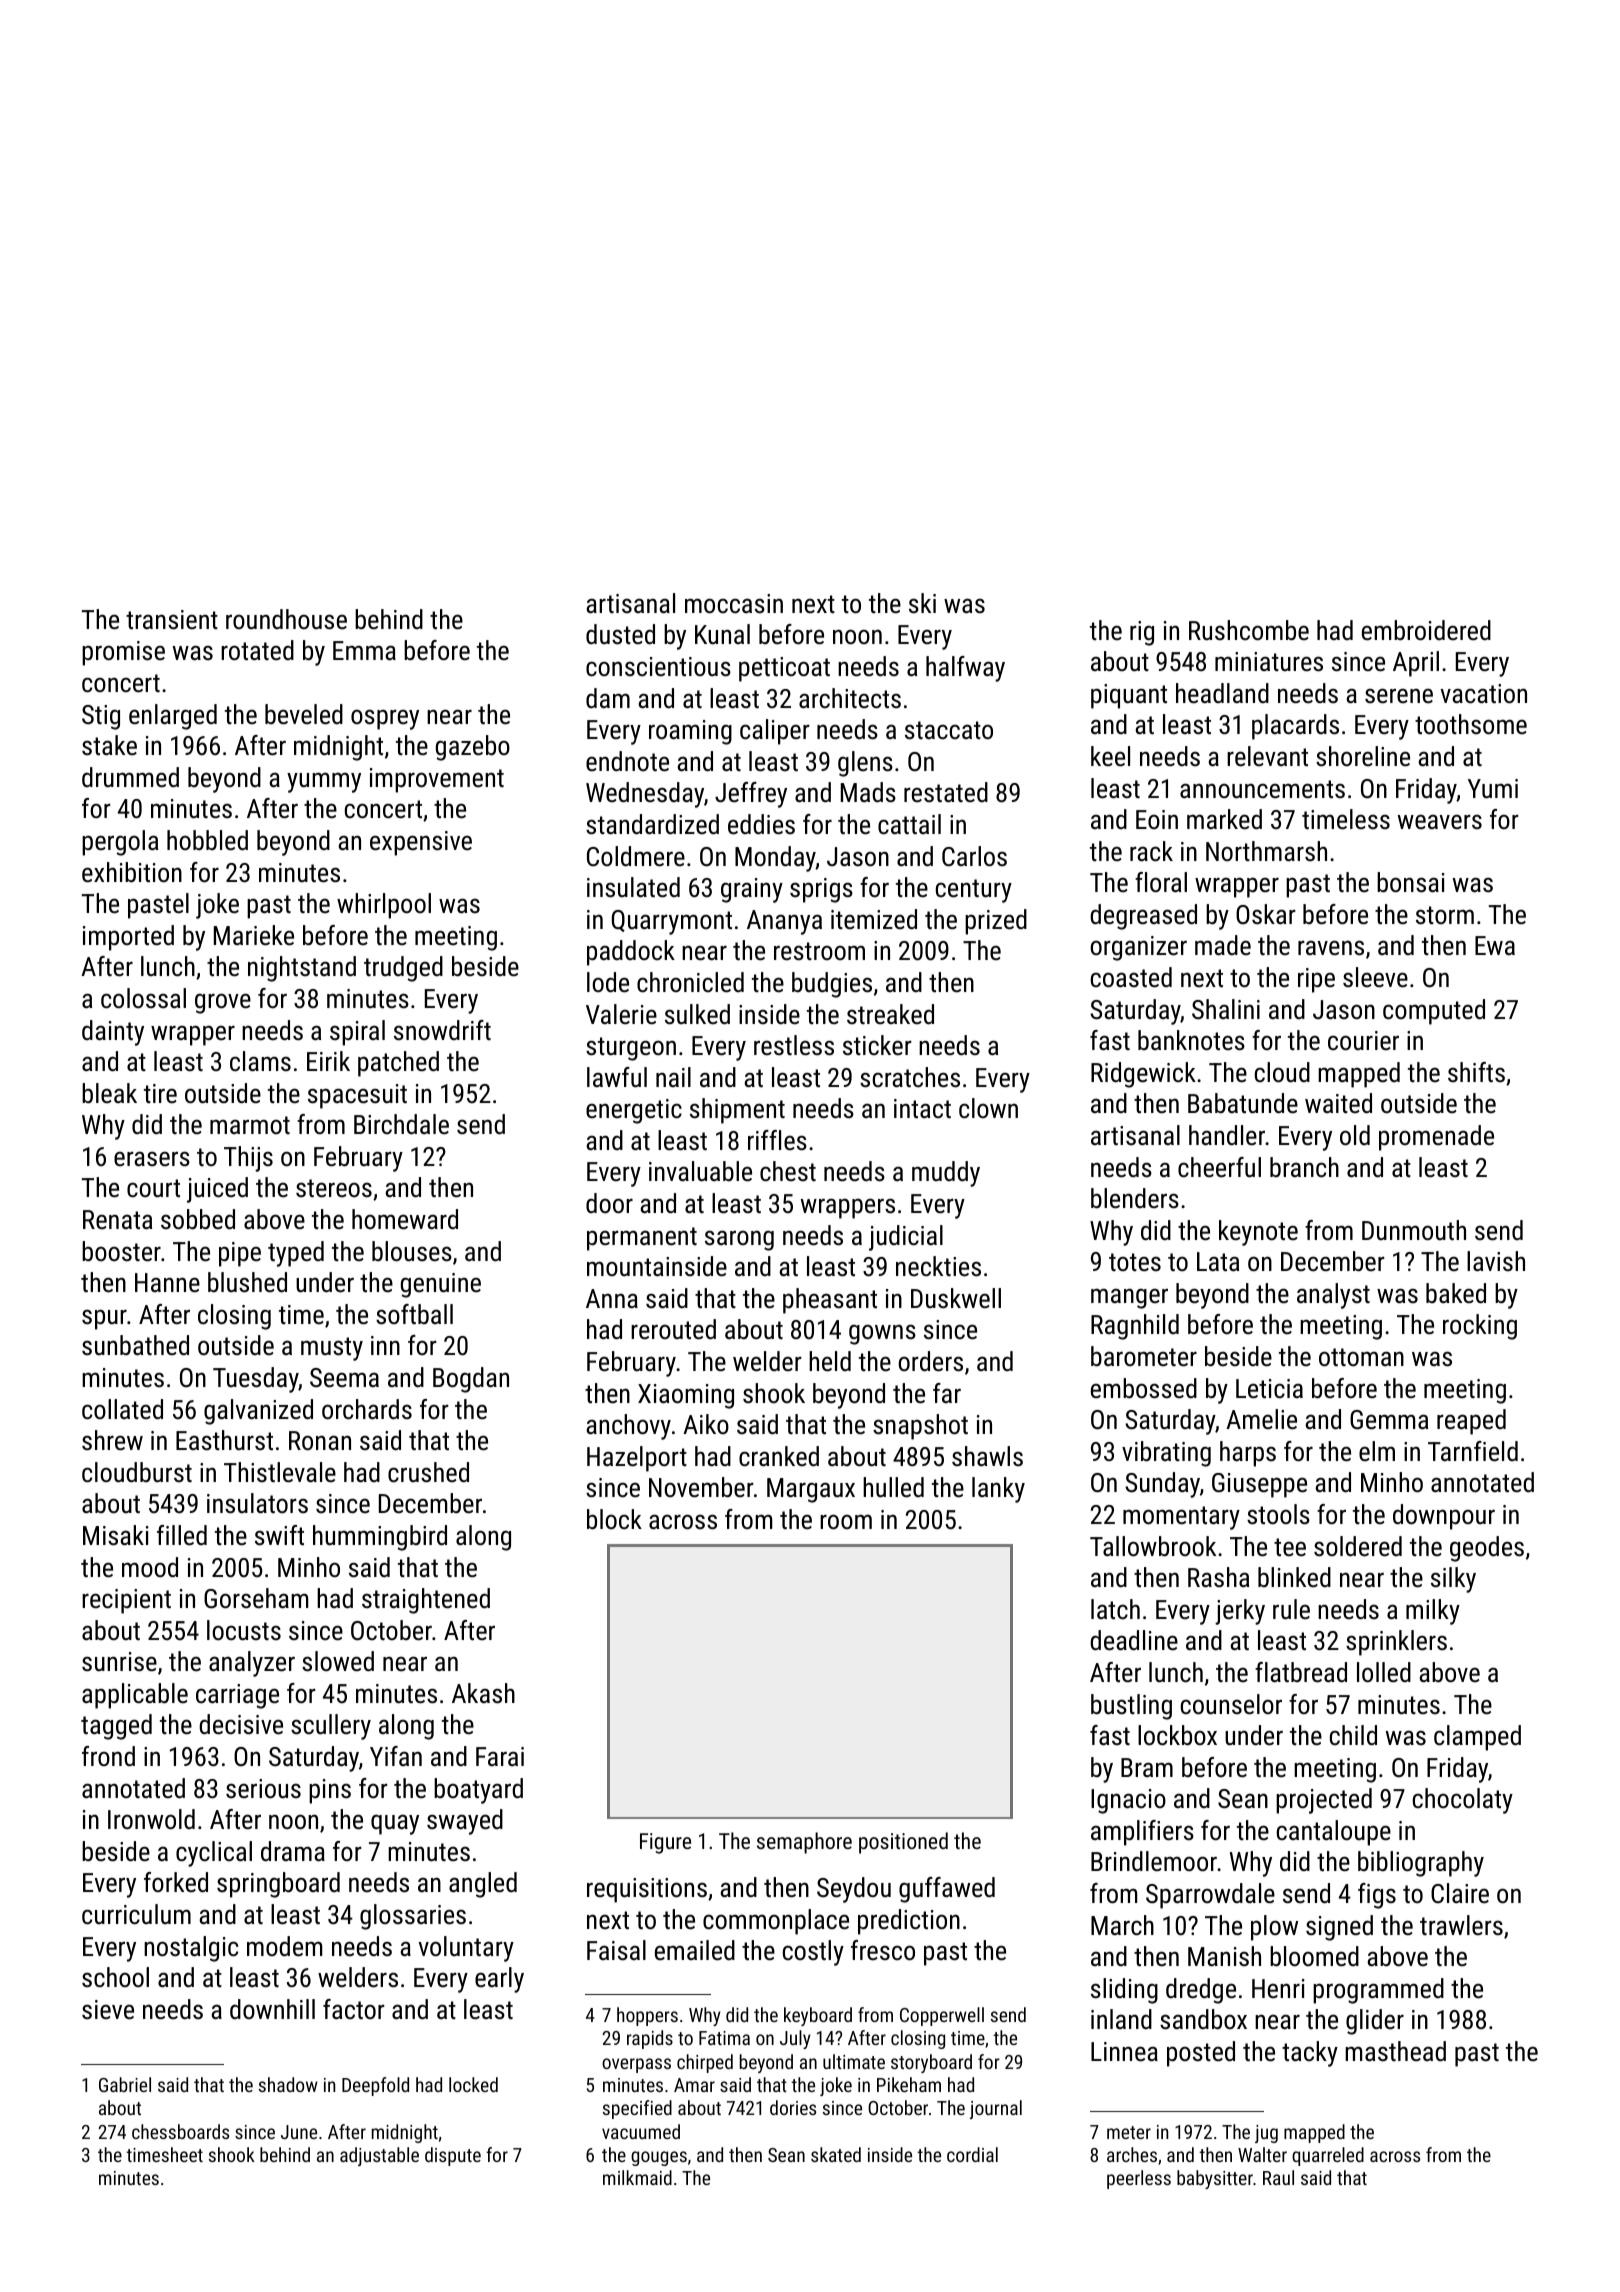 The image size is (1620, 2292). I want to click on reaped, so click(1471, 1422).
